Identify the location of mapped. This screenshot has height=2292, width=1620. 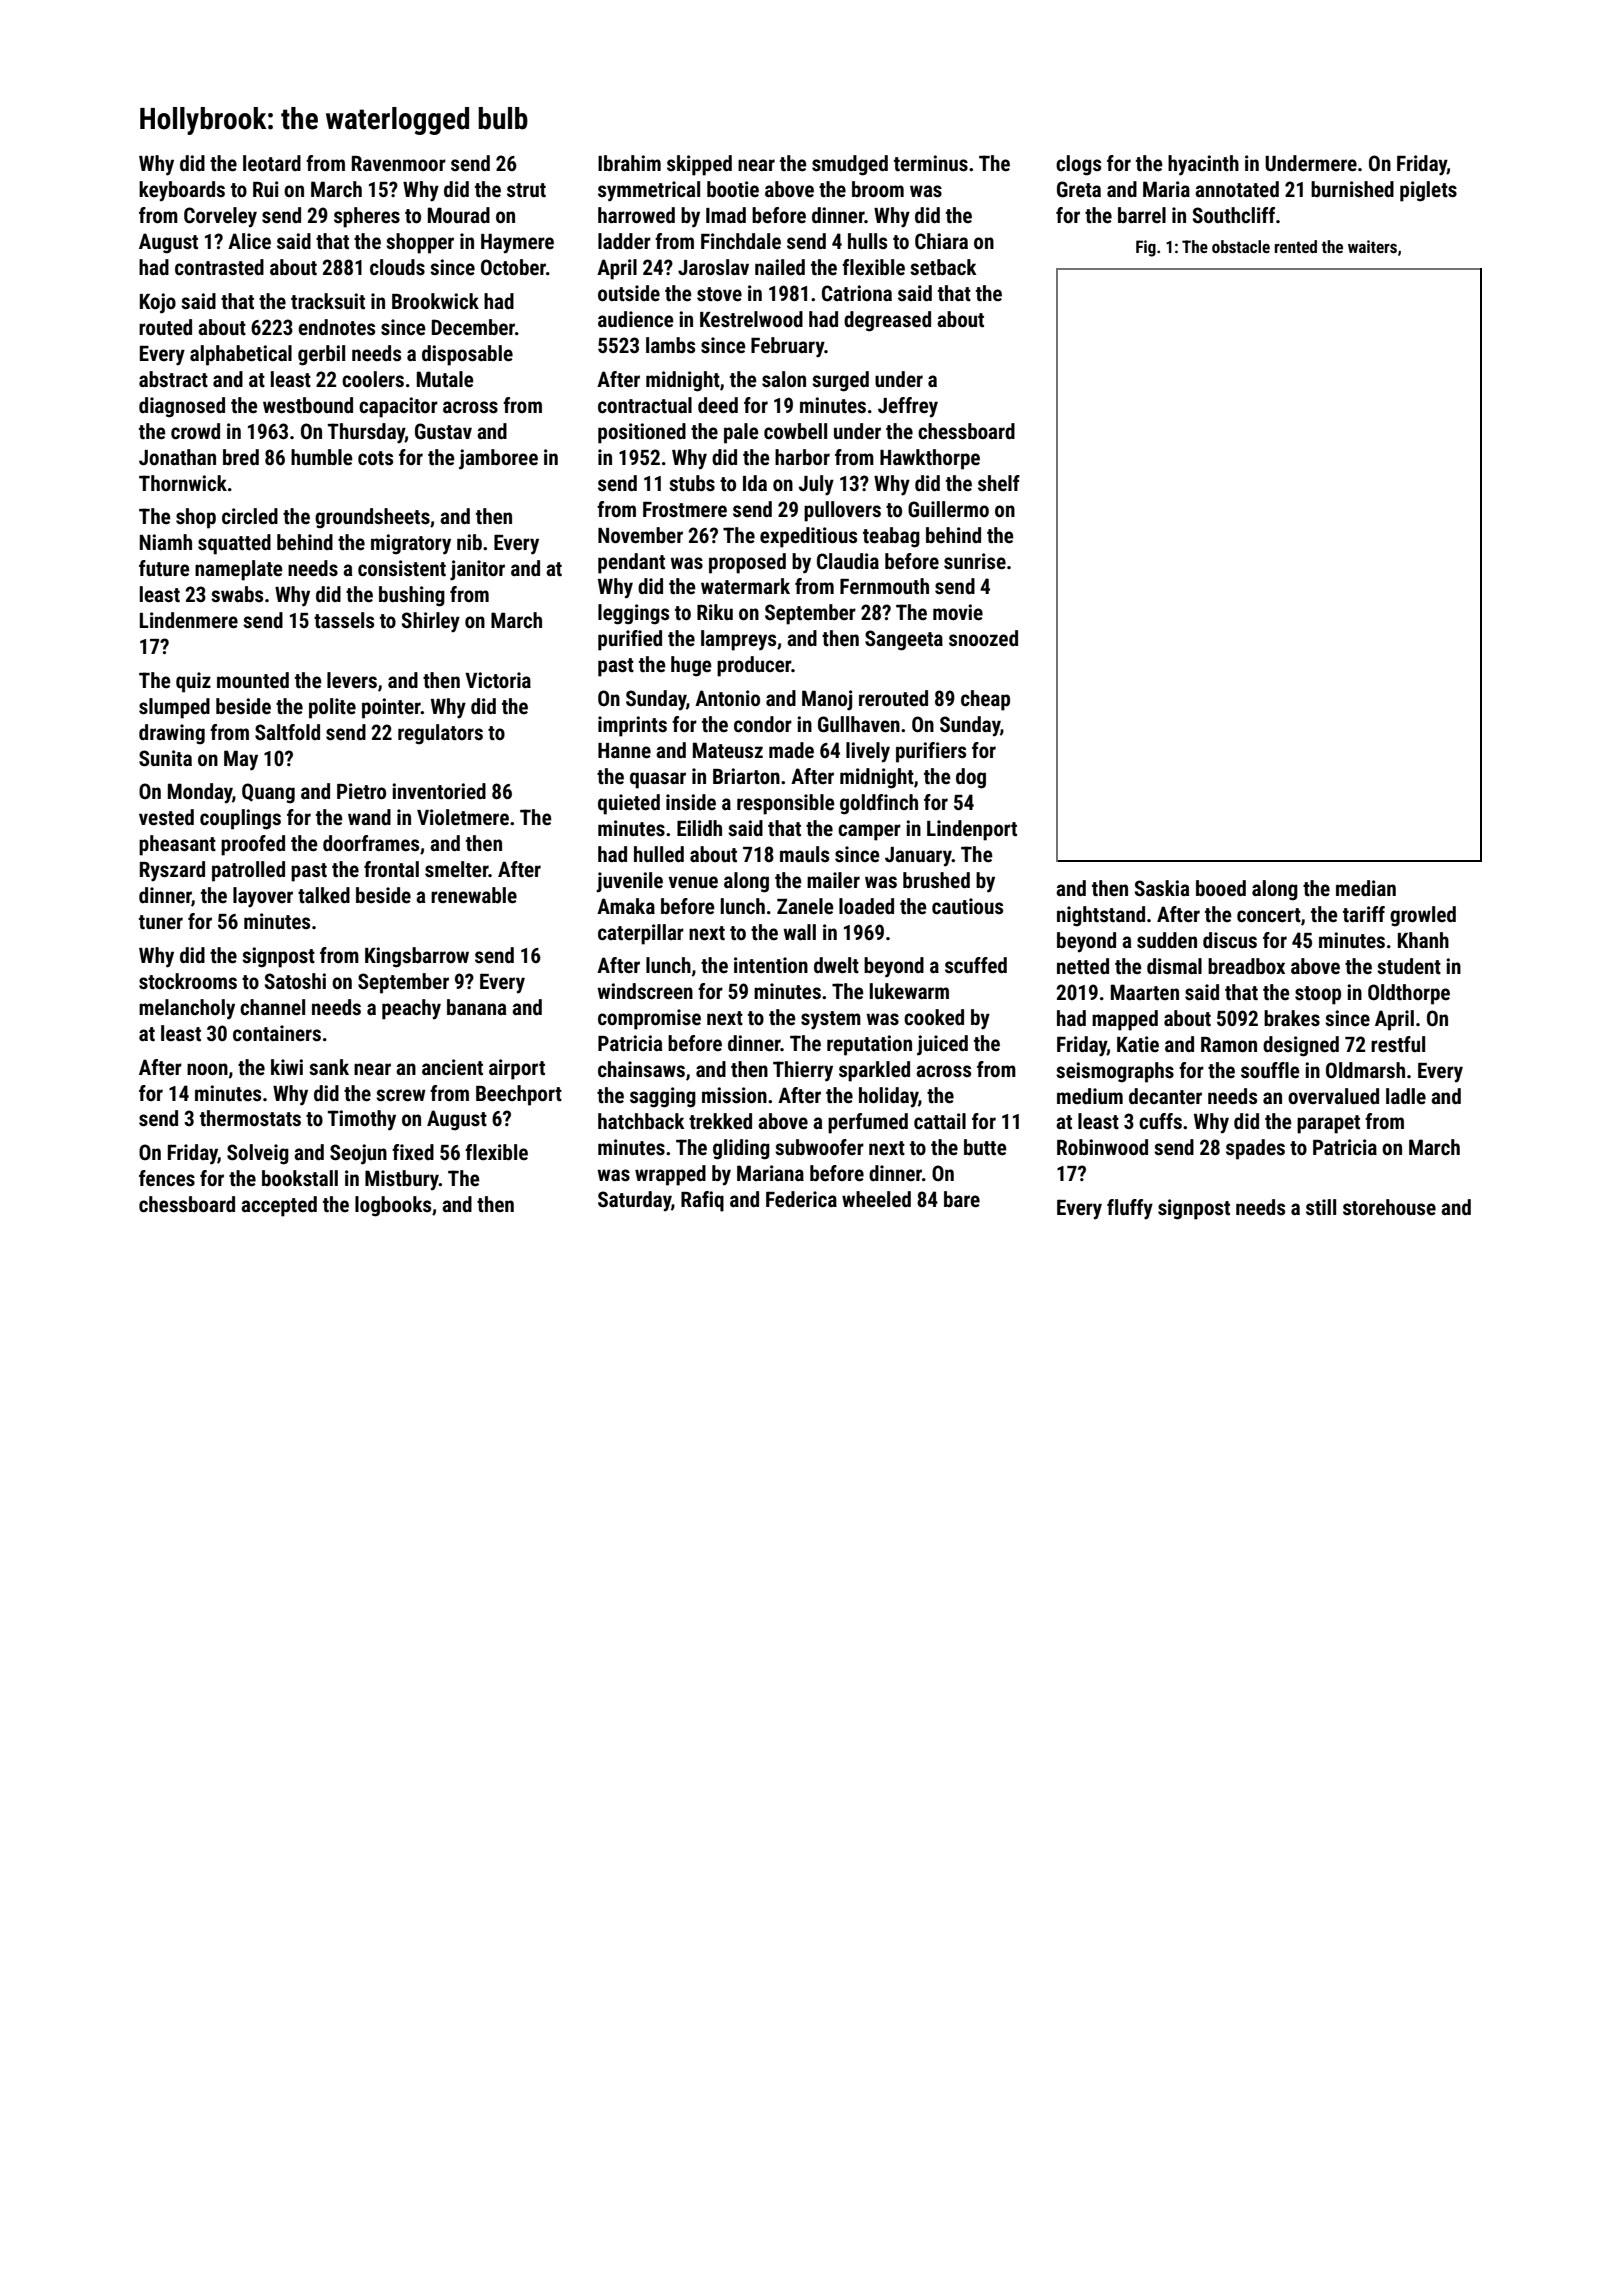
(1125, 1020).
